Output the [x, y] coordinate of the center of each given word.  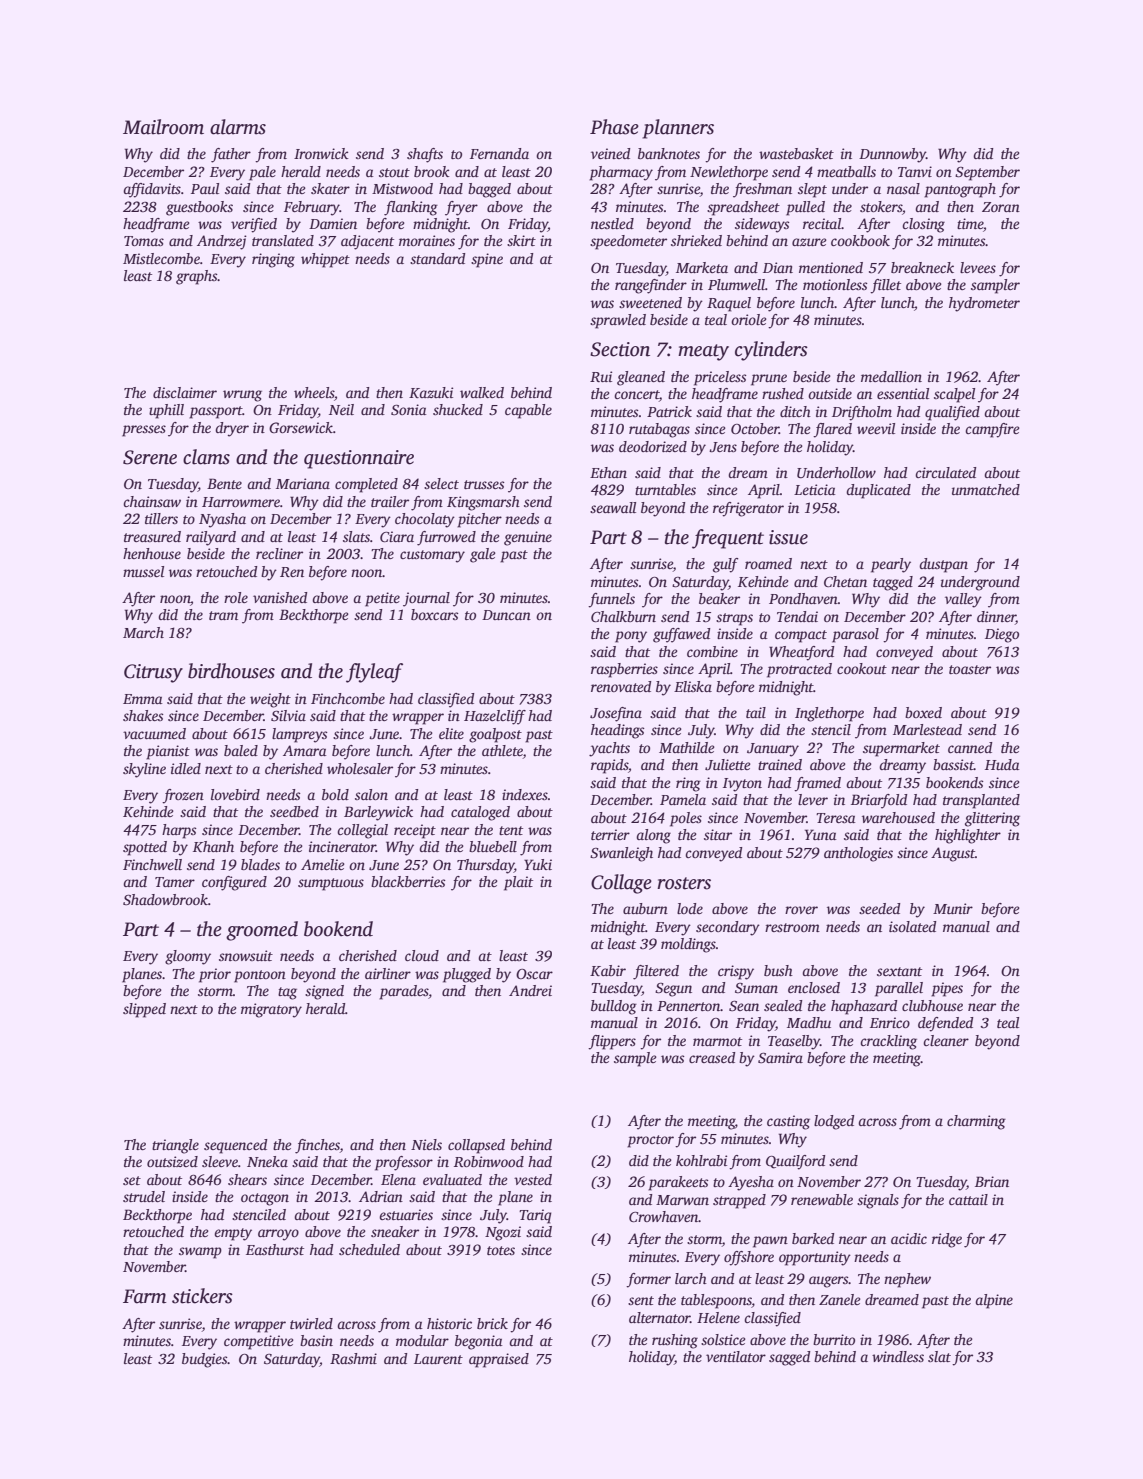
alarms [238, 127]
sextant [899, 971]
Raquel [729, 304]
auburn [645, 908]
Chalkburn [623, 616]
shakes [143, 715]
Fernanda [499, 153]
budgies [205, 1360]
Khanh [213, 846]
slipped [144, 1010]
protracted [799, 670]
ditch [795, 411]
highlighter [968, 836]
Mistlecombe [161, 258]
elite [451, 733]
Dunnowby [892, 155]
